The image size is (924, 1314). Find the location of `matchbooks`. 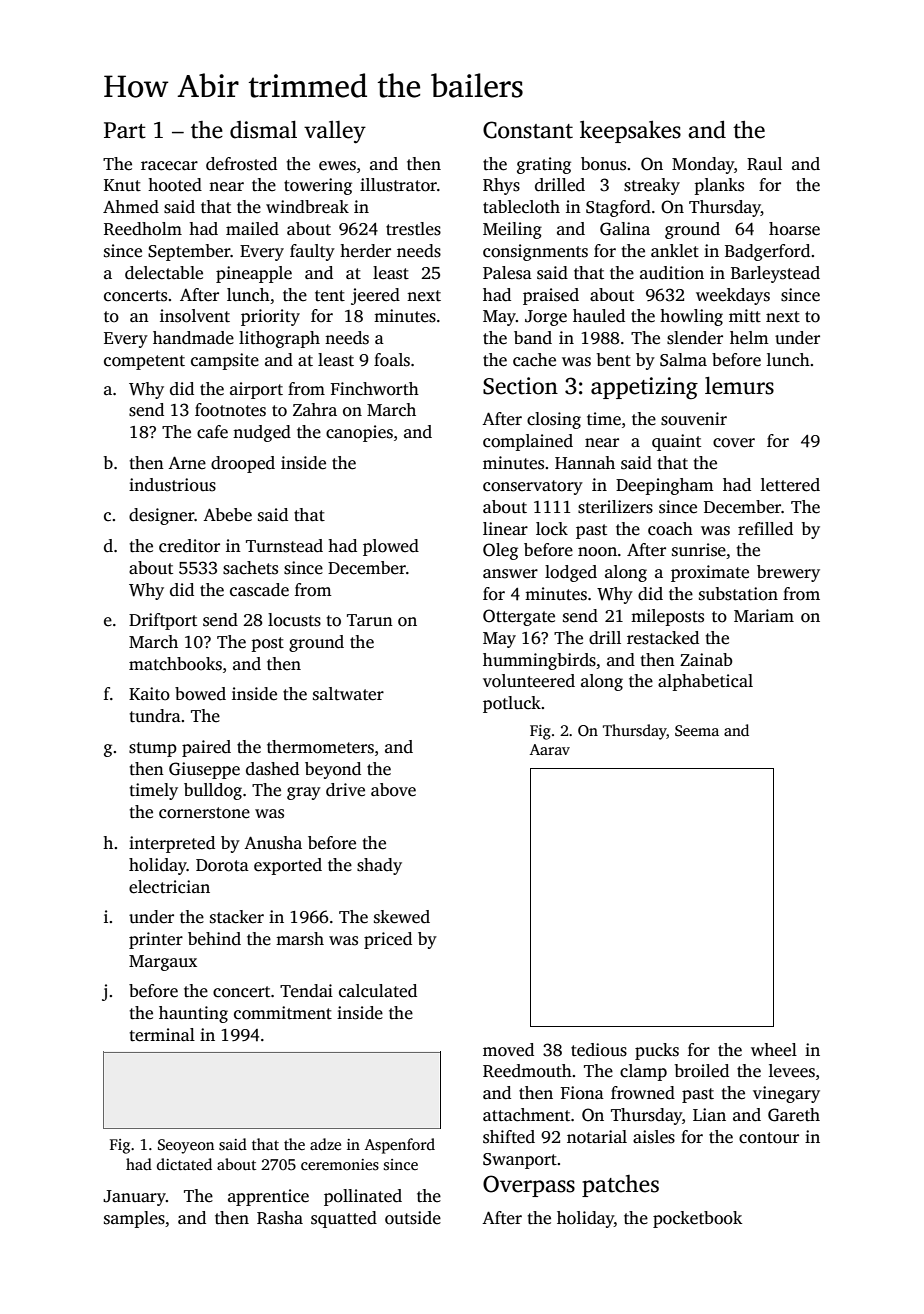

matchbooks is located at coordinates (175, 664).
